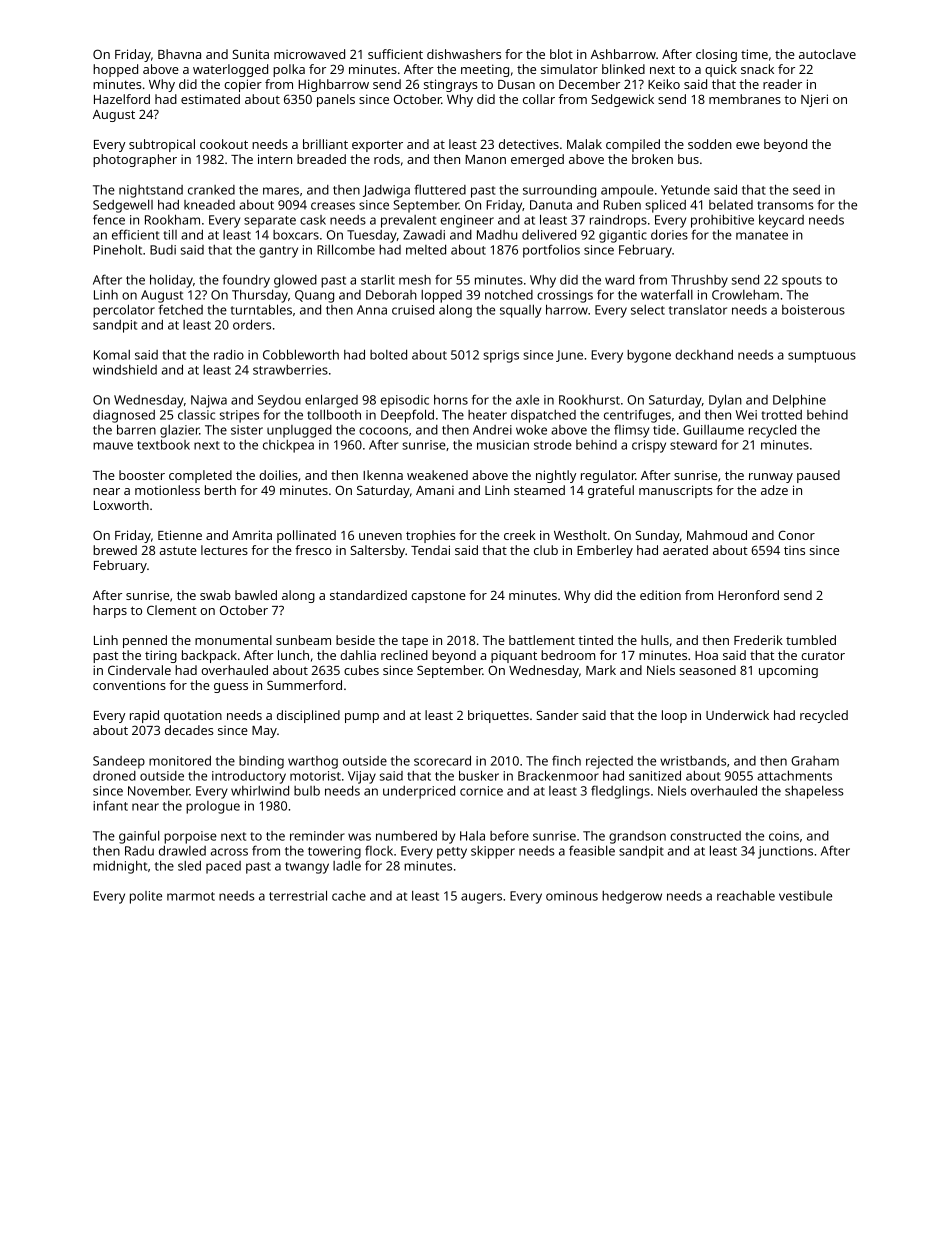 The image size is (952, 1233). Describe the element at coordinates (572, 896) in the screenshot. I see `ominous` at that location.
